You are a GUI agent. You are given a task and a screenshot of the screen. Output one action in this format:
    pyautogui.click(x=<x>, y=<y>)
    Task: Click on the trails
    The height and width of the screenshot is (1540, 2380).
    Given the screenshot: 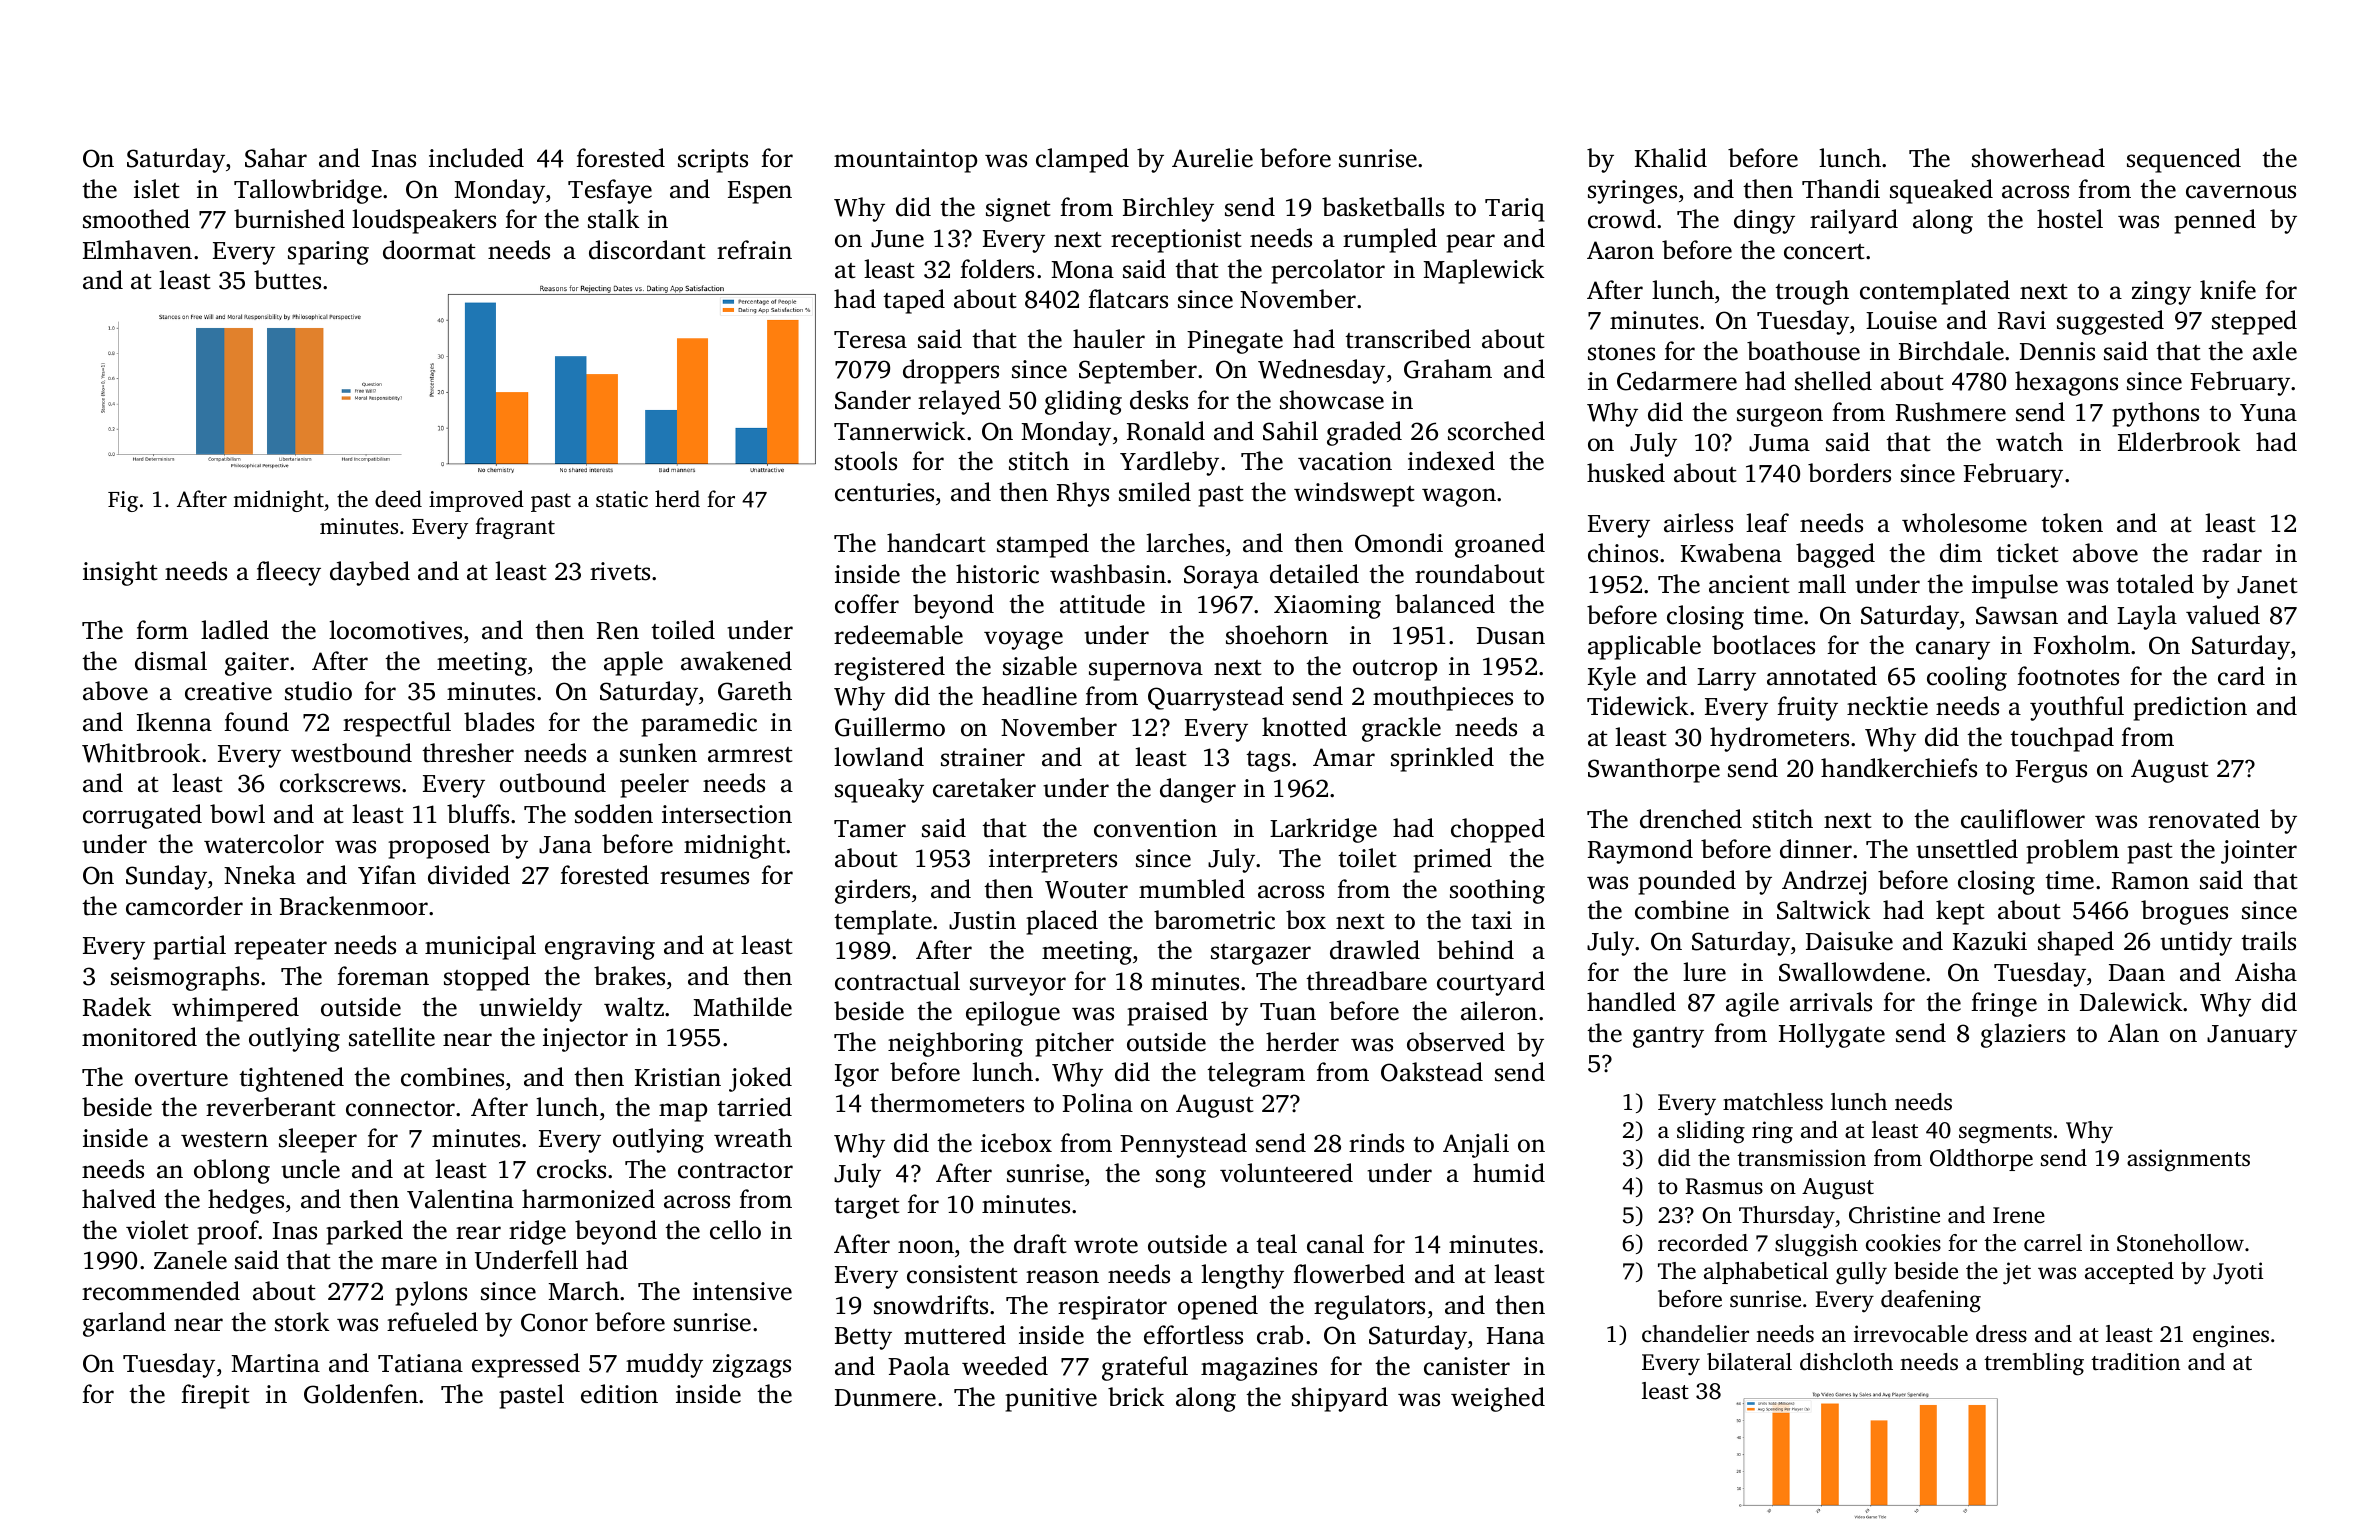 What is the action you would take?
    pyautogui.click(x=2268, y=941)
